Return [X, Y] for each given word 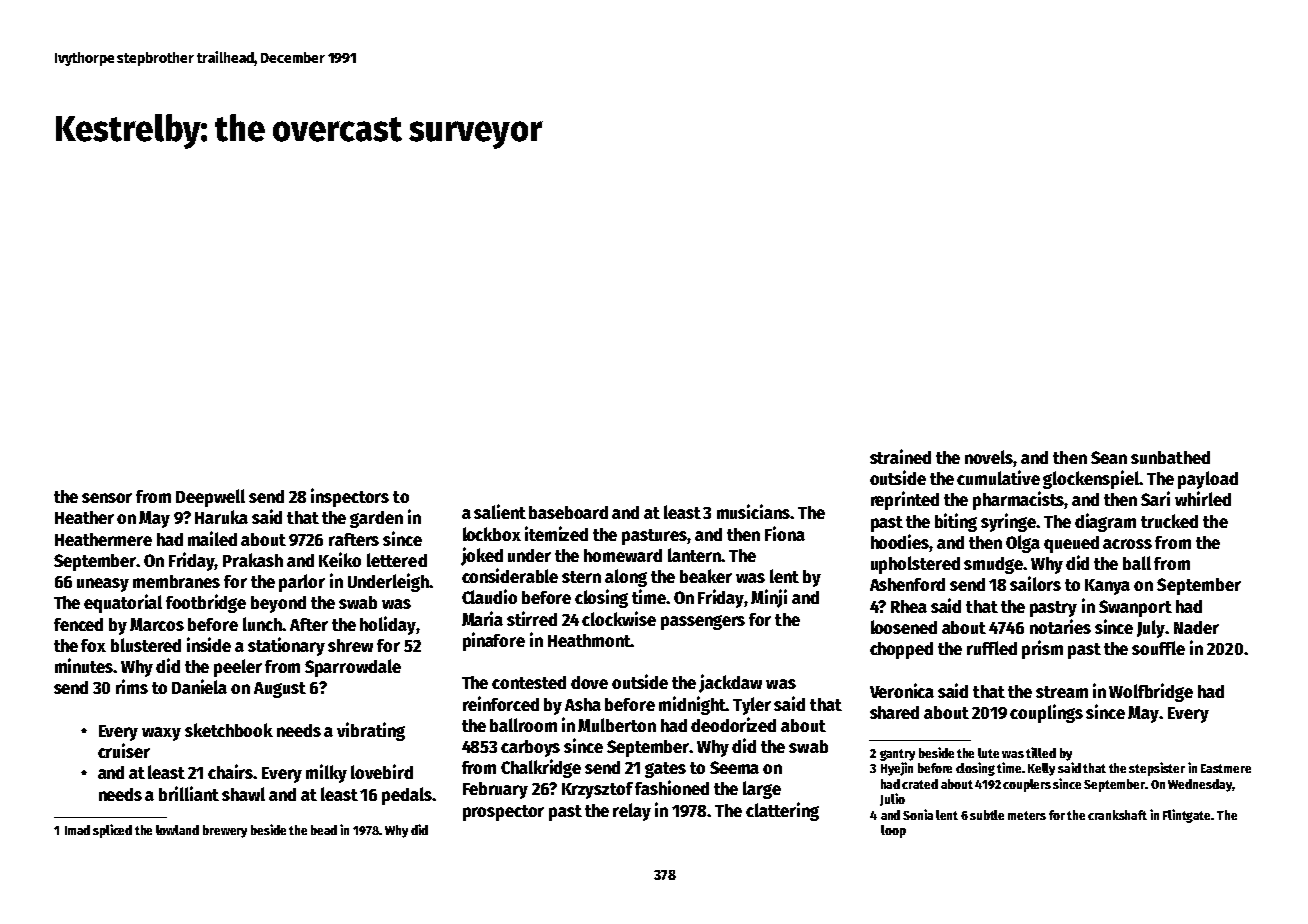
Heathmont [589, 640]
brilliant [189, 793]
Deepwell [210, 498]
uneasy [103, 585]
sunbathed [1170, 457]
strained [900, 456]
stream [1062, 692]
